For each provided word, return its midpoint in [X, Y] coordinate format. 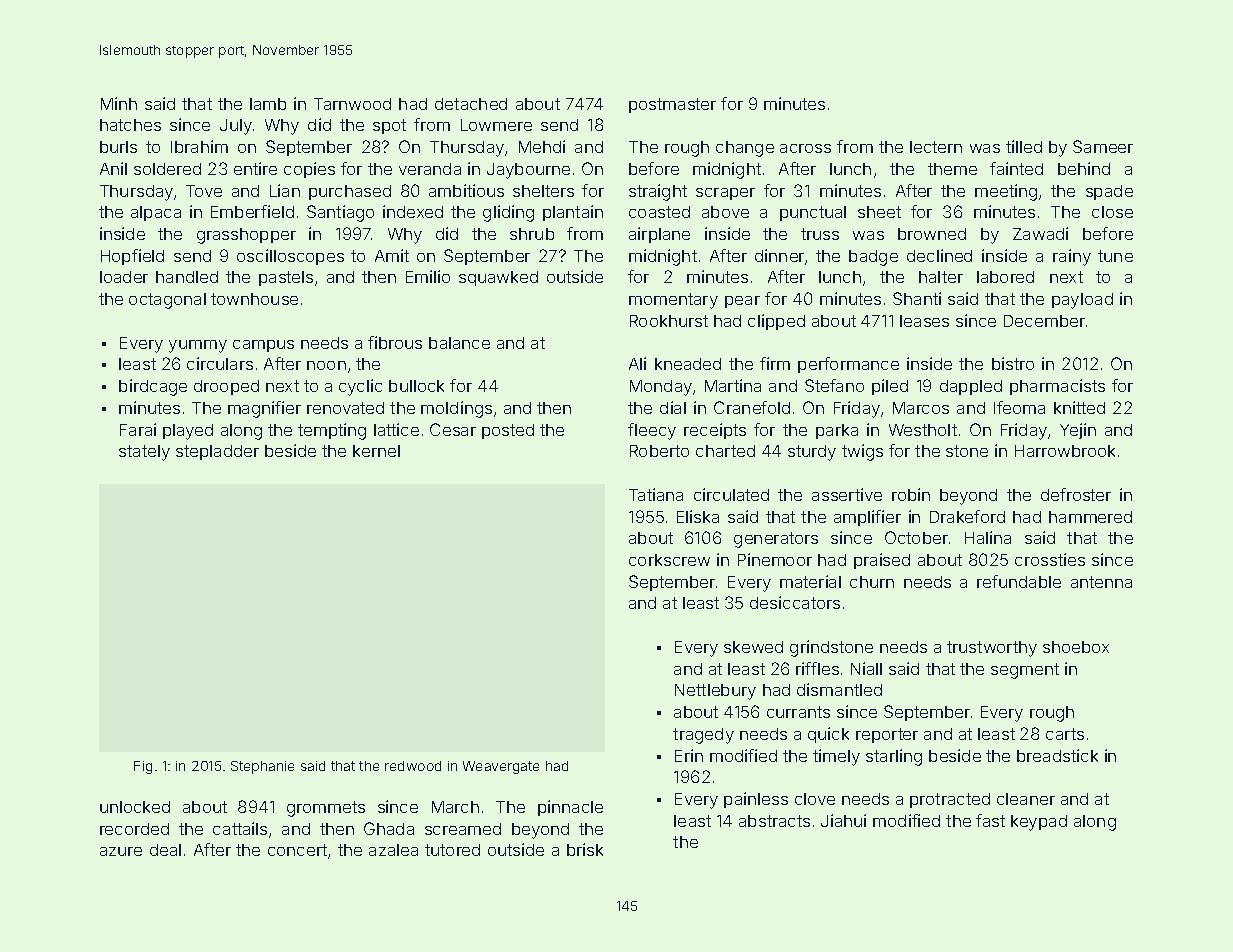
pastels [286, 278]
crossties [1050, 559]
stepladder [217, 452]
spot [389, 126]
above [725, 212]
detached [471, 104]
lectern [936, 147]
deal [165, 850]
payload [1082, 301]
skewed [753, 647]
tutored [452, 850]
